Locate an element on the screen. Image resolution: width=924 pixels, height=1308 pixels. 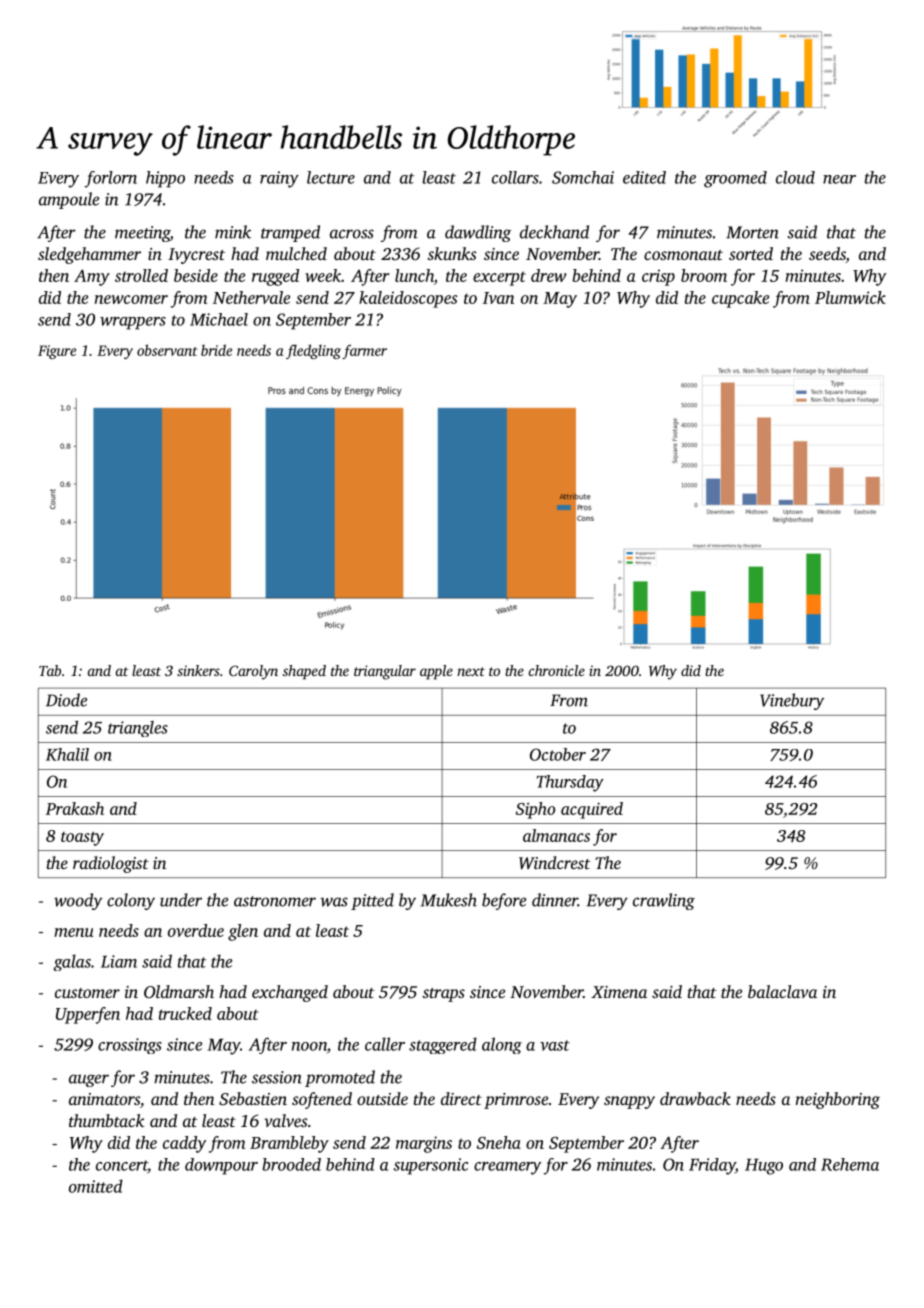
crawling is located at coordinates (664, 901).
